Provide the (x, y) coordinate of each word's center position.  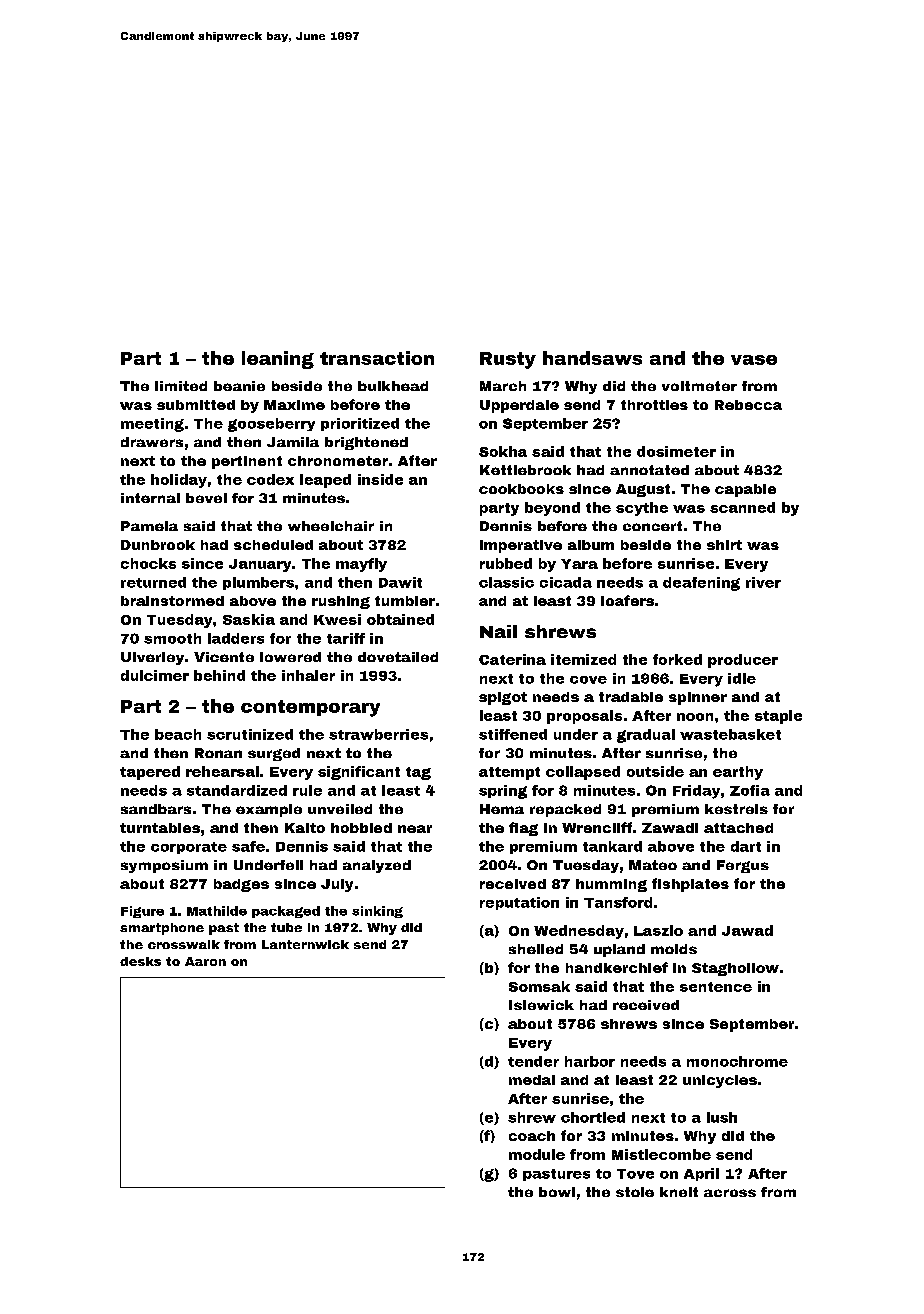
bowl (557, 1192)
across (730, 1193)
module (537, 1154)
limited (181, 386)
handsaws (592, 358)
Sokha (503, 451)
